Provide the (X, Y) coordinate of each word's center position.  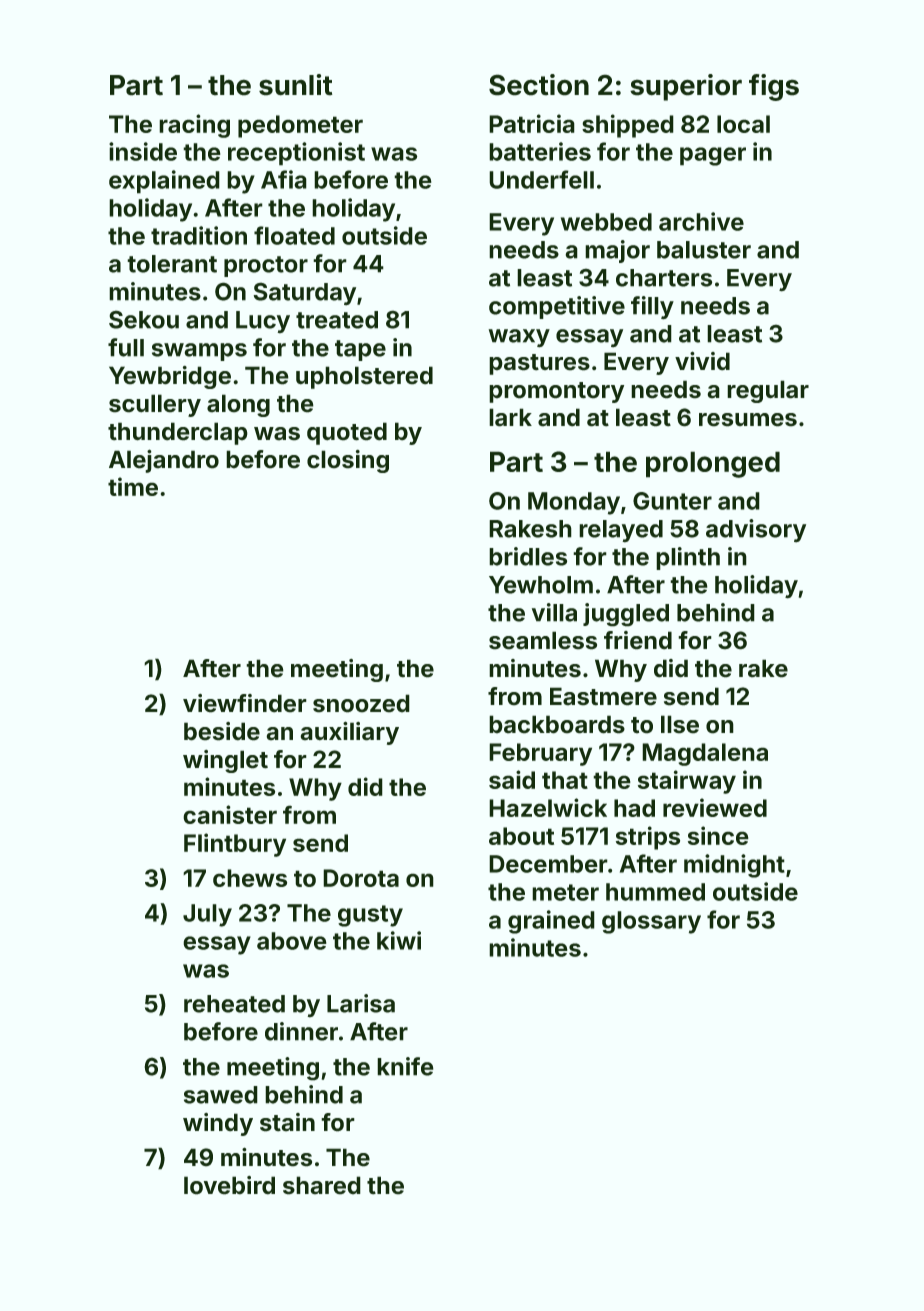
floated (294, 235)
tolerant (172, 264)
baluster (704, 250)
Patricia (532, 123)
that (565, 780)
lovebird (229, 1185)
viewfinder (244, 703)
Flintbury (235, 845)
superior (686, 87)
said (512, 779)
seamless (543, 640)
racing (195, 126)
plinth (688, 558)
